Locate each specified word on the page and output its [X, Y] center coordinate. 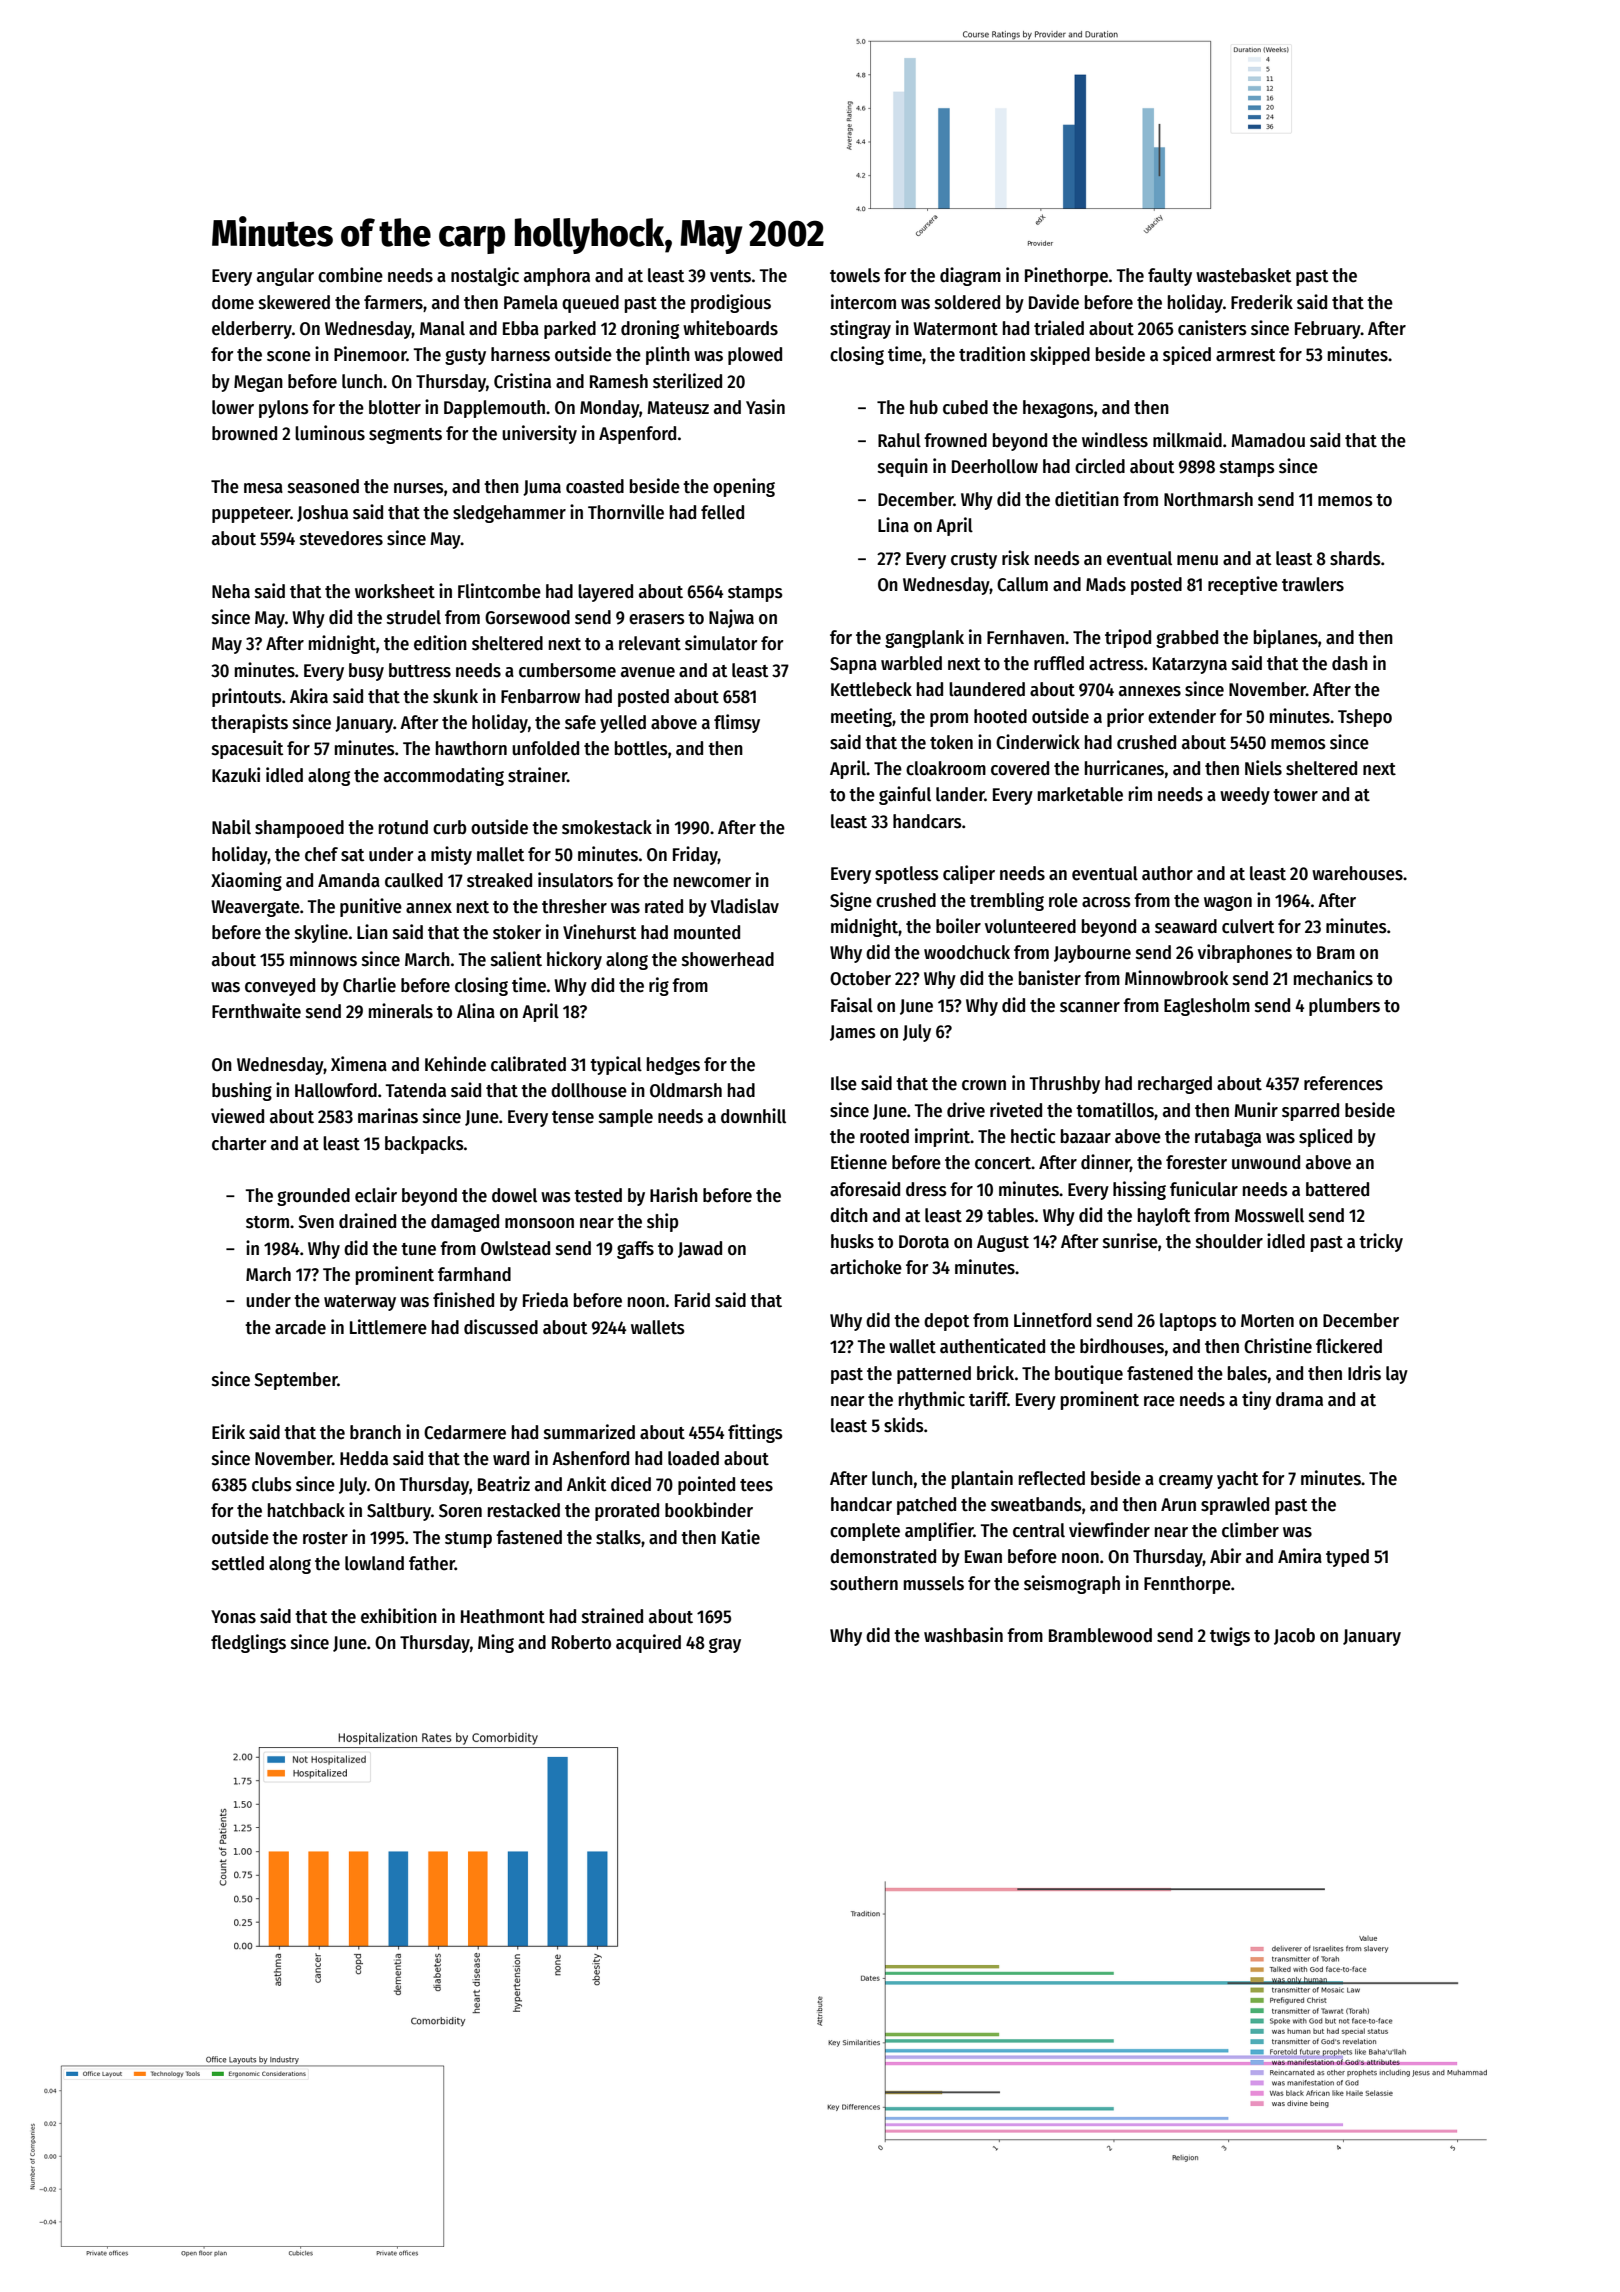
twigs [1230, 1636]
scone [289, 356]
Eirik [228, 1431]
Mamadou [1268, 440]
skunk [455, 696]
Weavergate [255, 908]
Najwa [731, 618]
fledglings [248, 1643]
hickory [574, 960]
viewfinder [1109, 1530]
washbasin [963, 1635]
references [1343, 1083]
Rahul [899, 440]
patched [926, 1506]
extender [1182, 716]
